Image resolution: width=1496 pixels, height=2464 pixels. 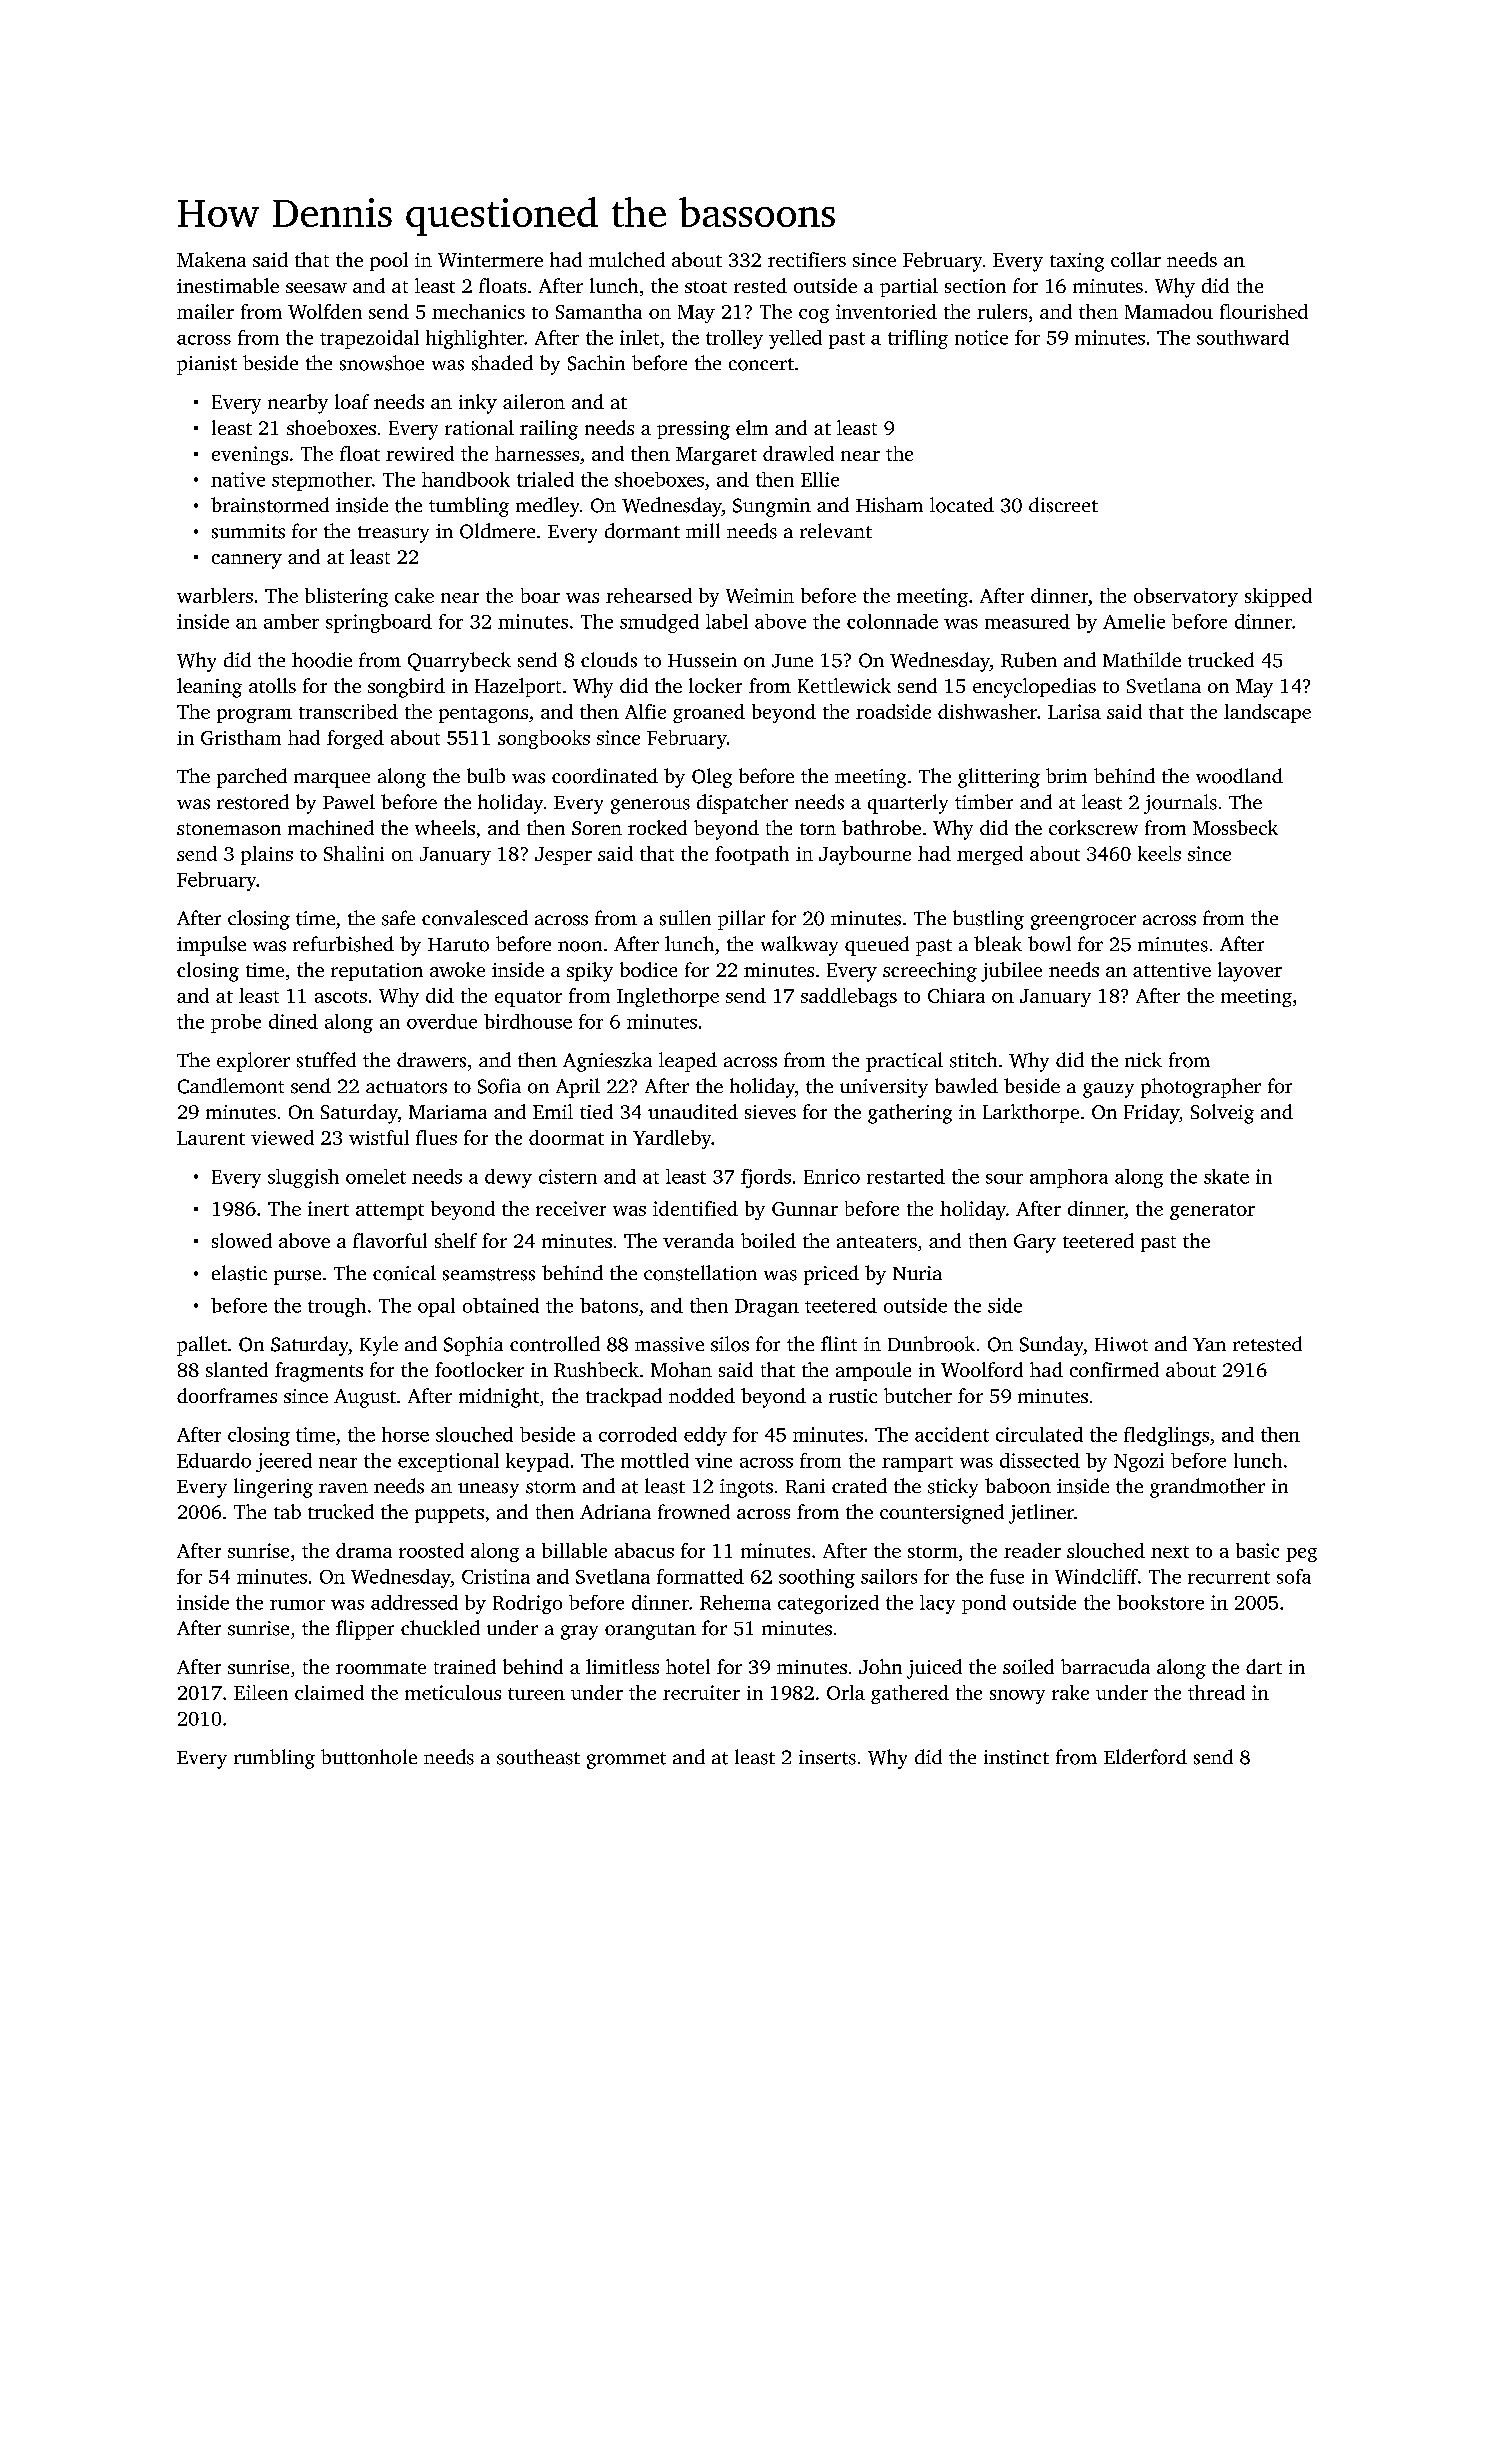 I want to click on impulse, so click(x=211, y=946).
